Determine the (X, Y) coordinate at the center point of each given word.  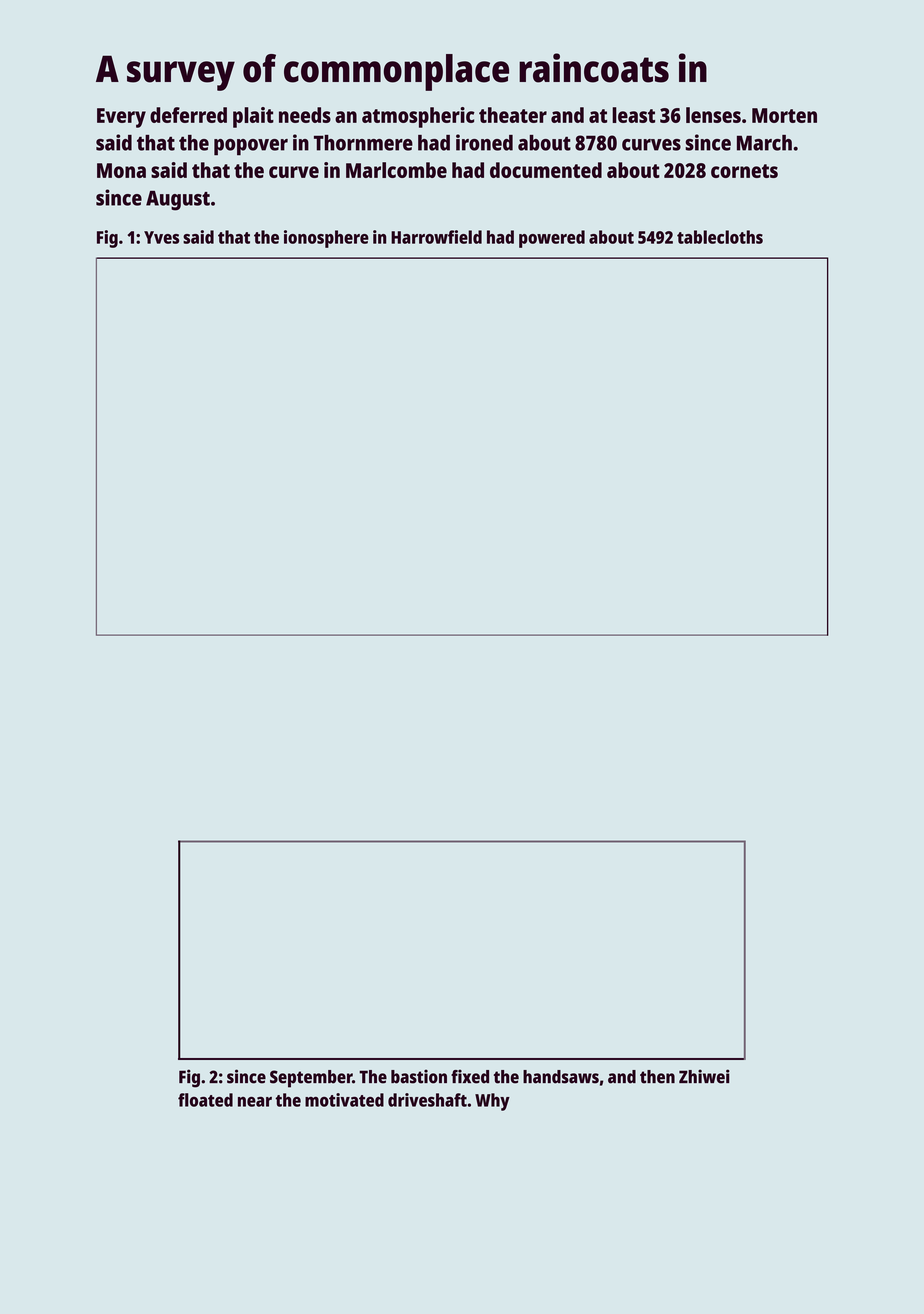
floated (205, 1100)
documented (546, 170)
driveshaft (427, 1100)
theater (513, 115)
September (311, 1079)
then (657, 1077)
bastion (419, 1076)
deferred (188, 115)
